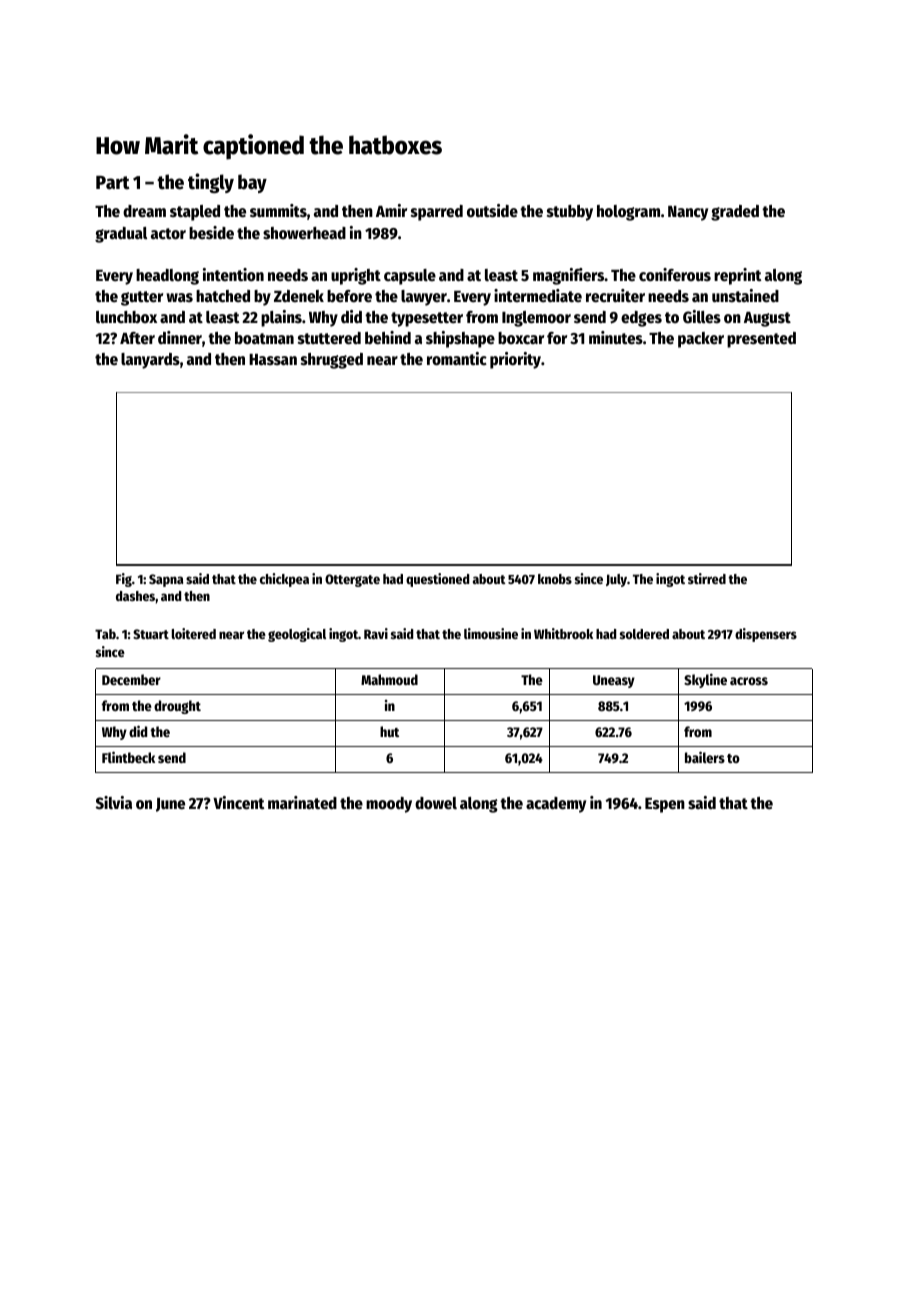 The image size is (908, 1316). I want to click on academy, so click(556, 805).
